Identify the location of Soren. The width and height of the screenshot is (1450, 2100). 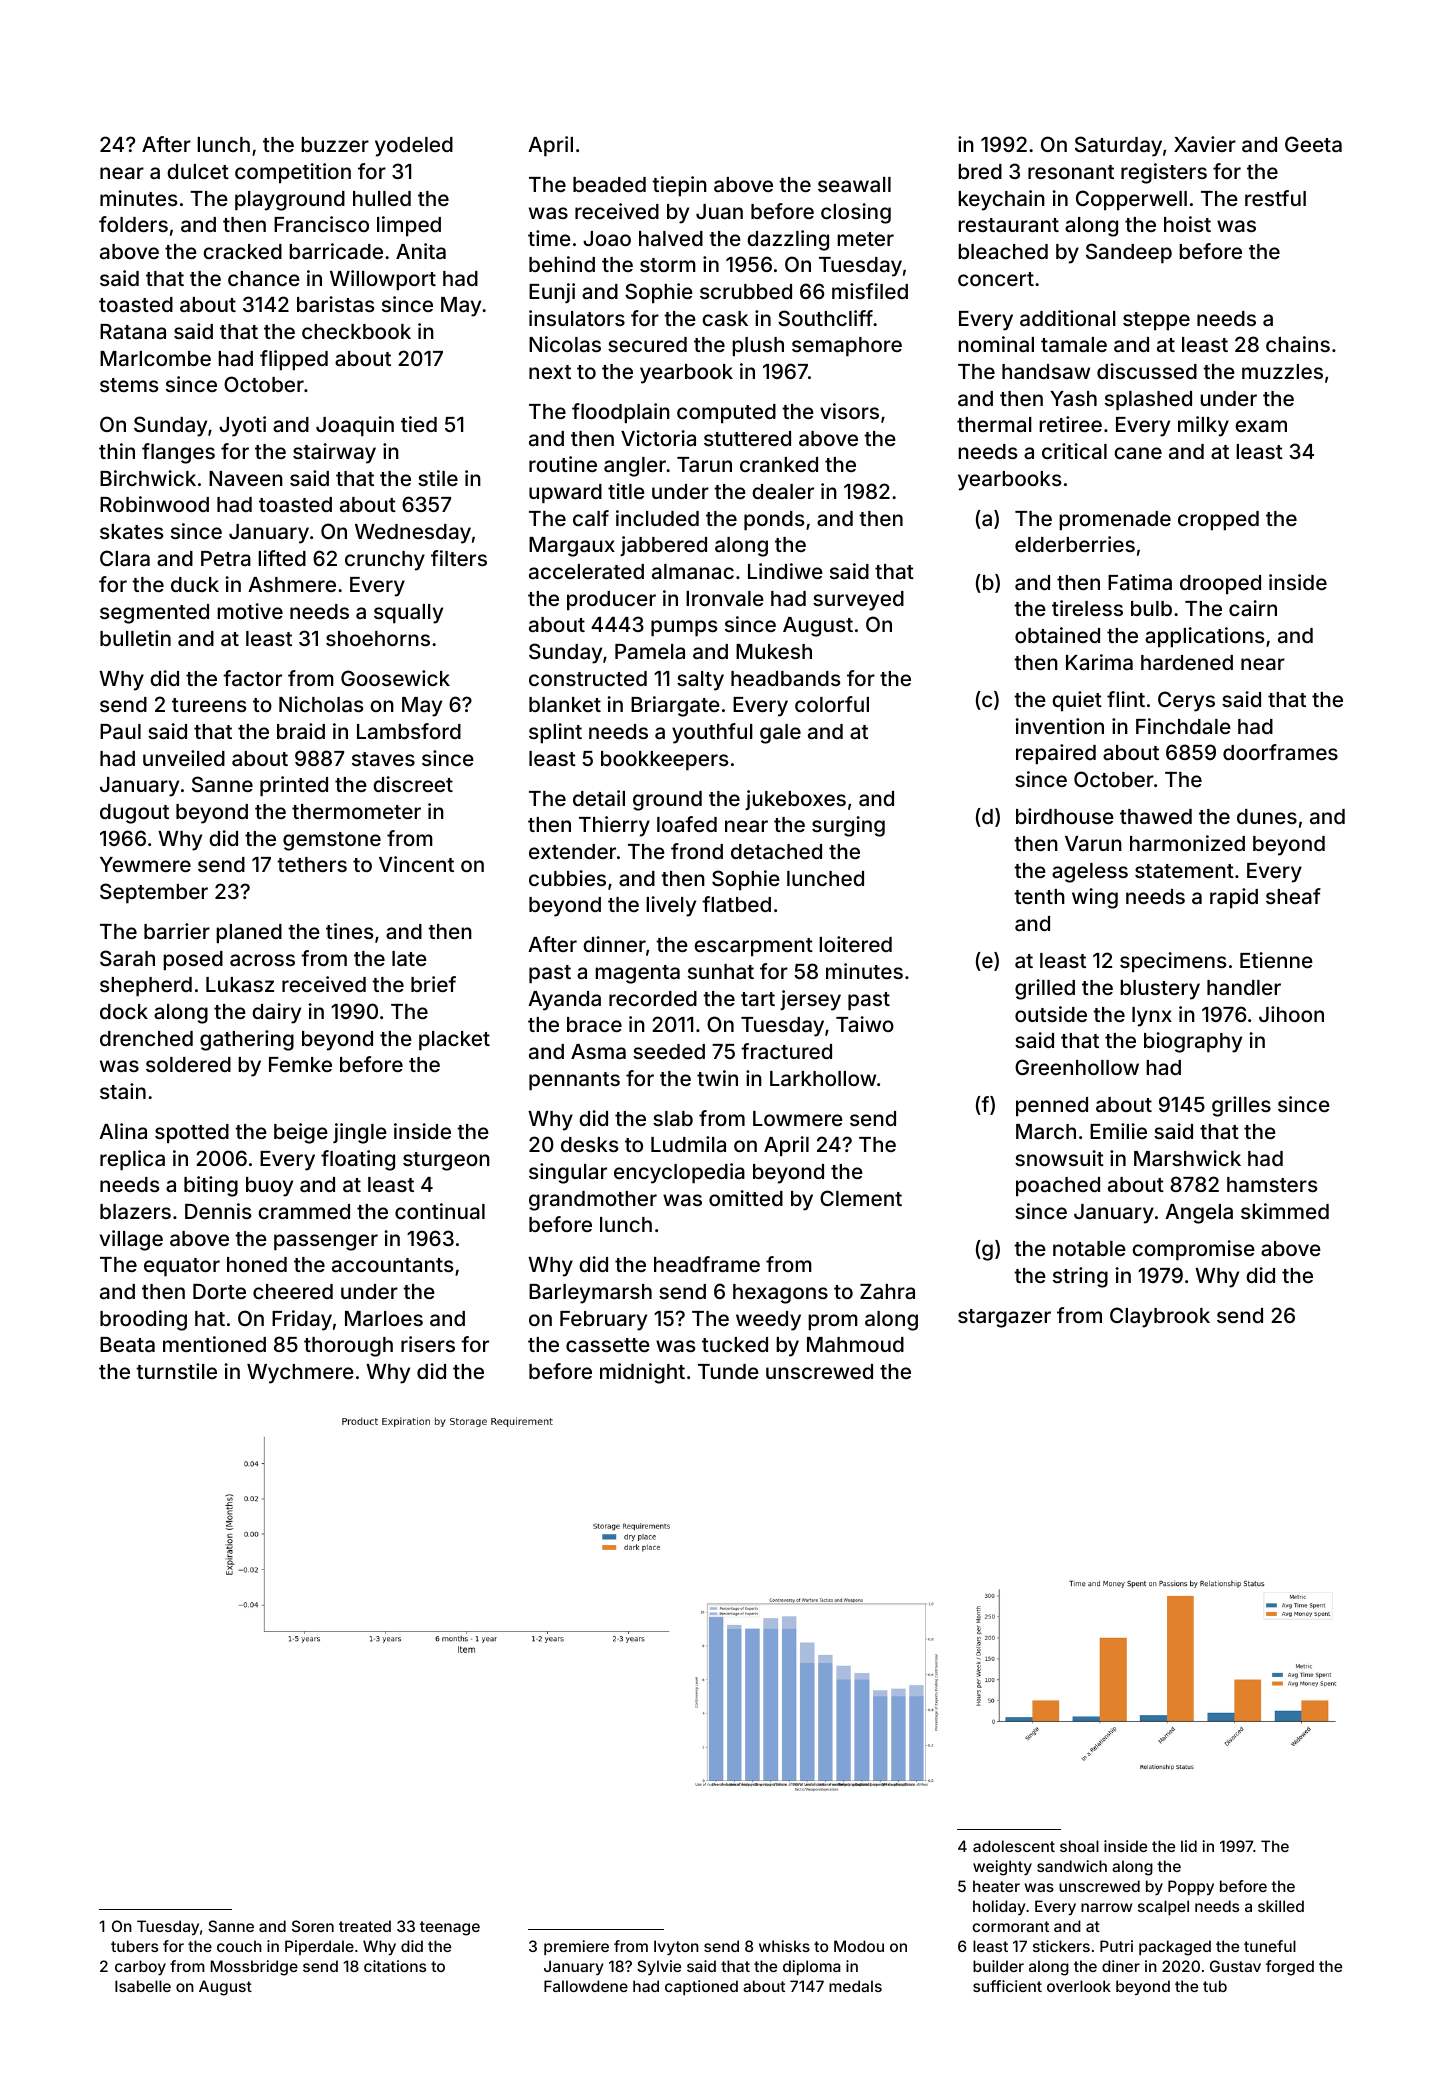
(313, 1926).
